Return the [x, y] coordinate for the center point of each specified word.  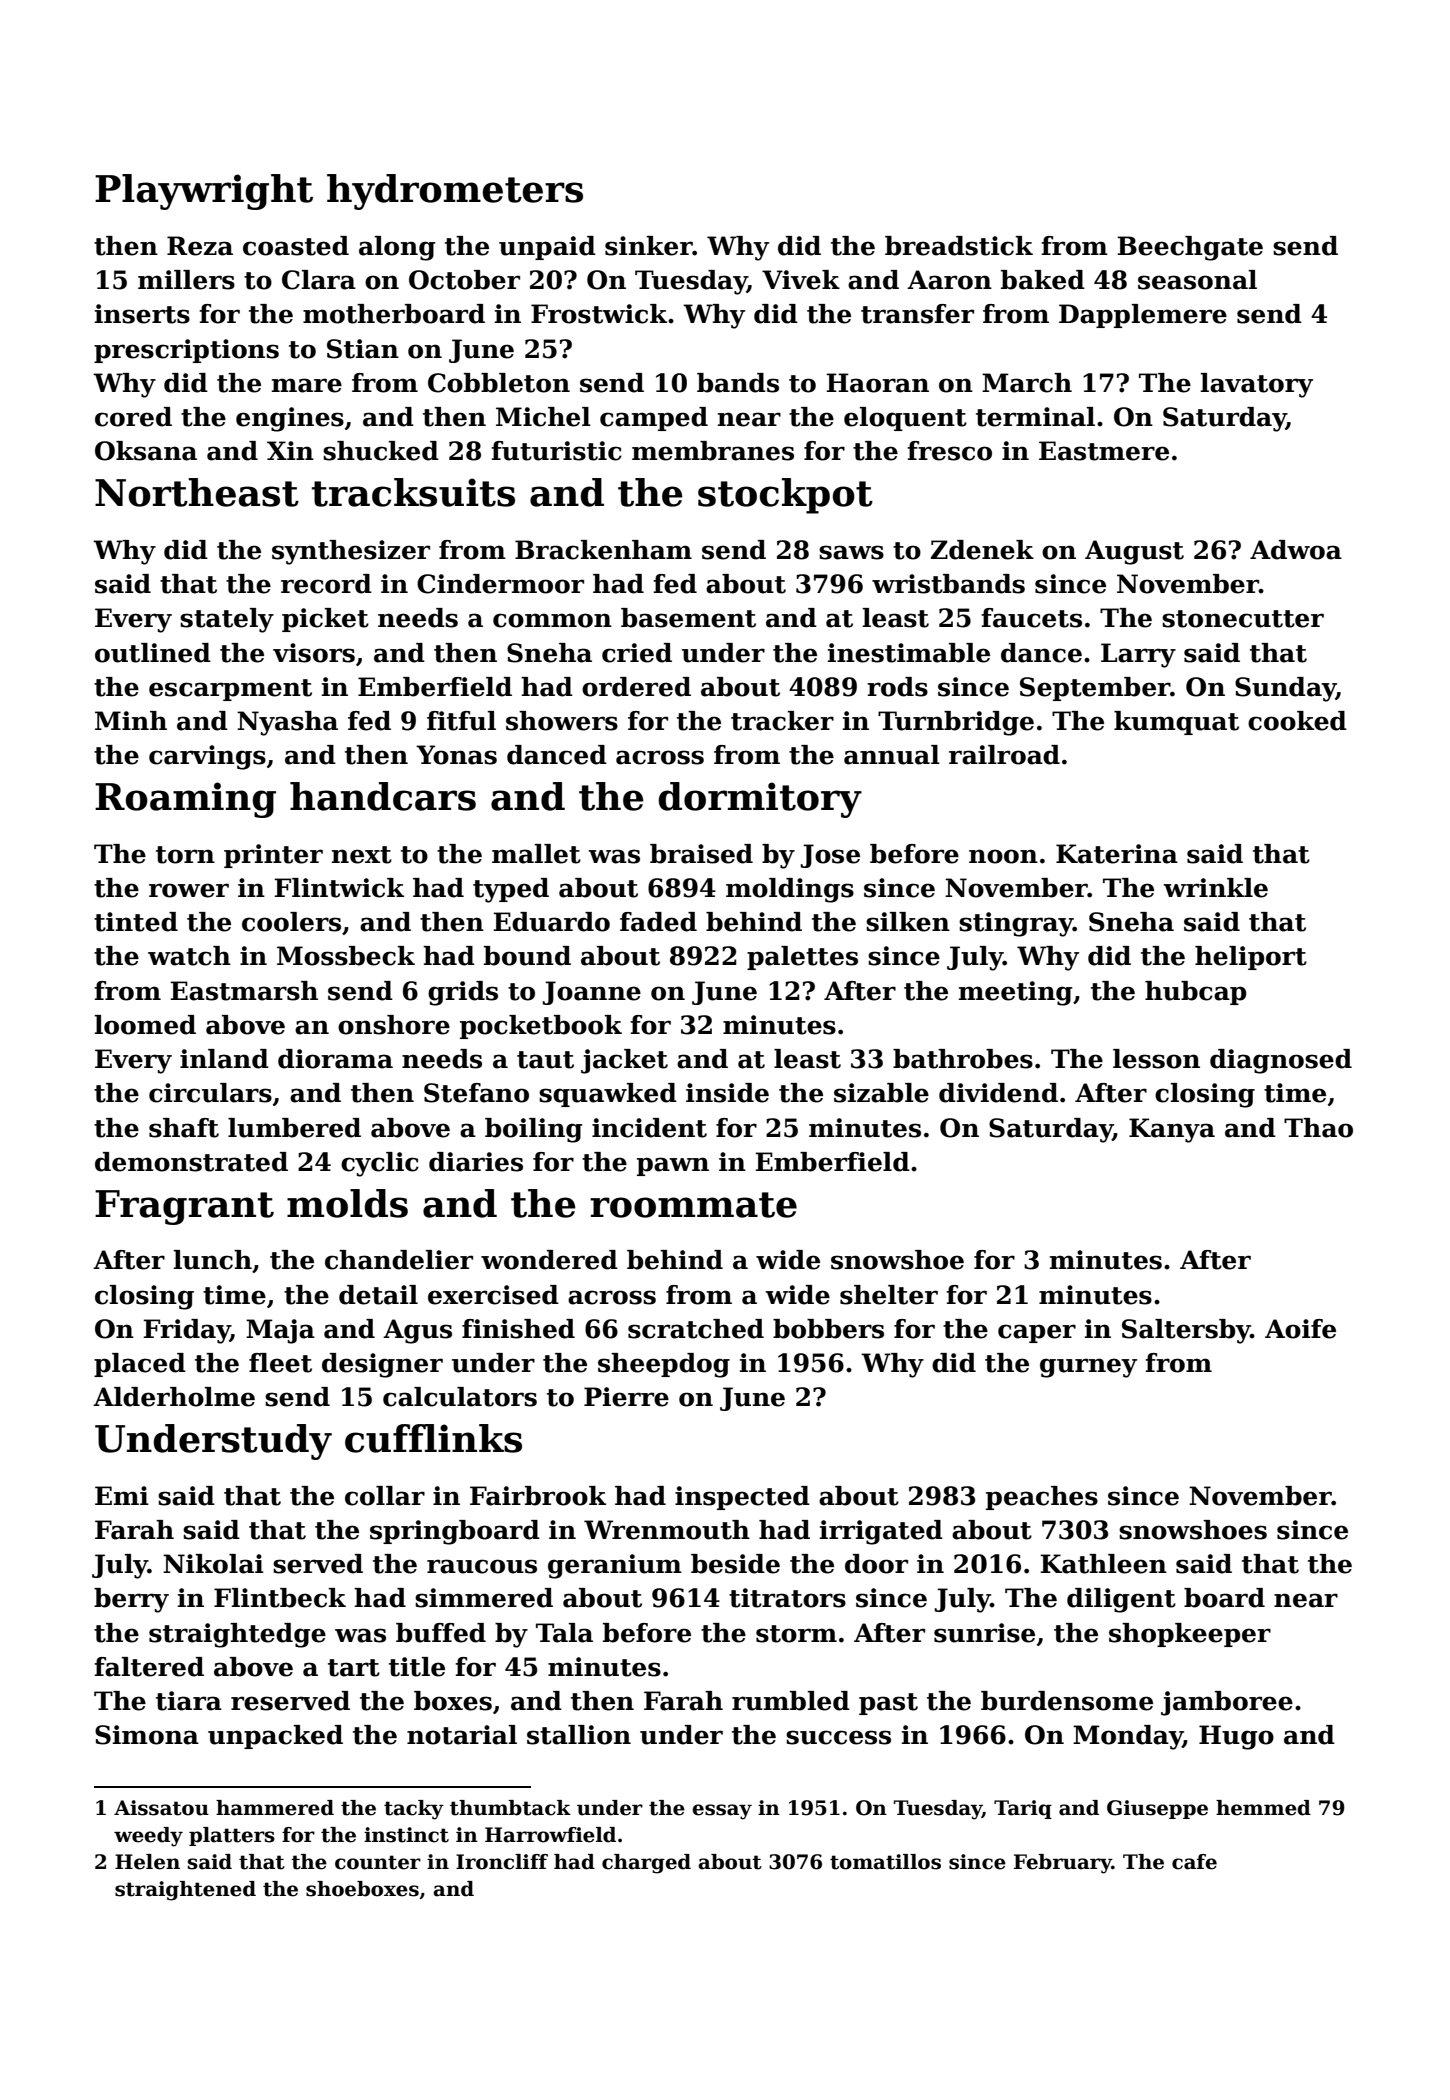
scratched [696, 1329]
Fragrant [184, 1207]
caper [1037, 1333]
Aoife [1300, 1329]
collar [385, 1496]
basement [688, 618]
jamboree [1227, 1703]
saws [851, 552]
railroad [1004, 755]
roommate [693, 1205]
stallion [579, 1735]
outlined [153, 653]
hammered [275, 1808]
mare [307, 385]
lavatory [1257, 385]
